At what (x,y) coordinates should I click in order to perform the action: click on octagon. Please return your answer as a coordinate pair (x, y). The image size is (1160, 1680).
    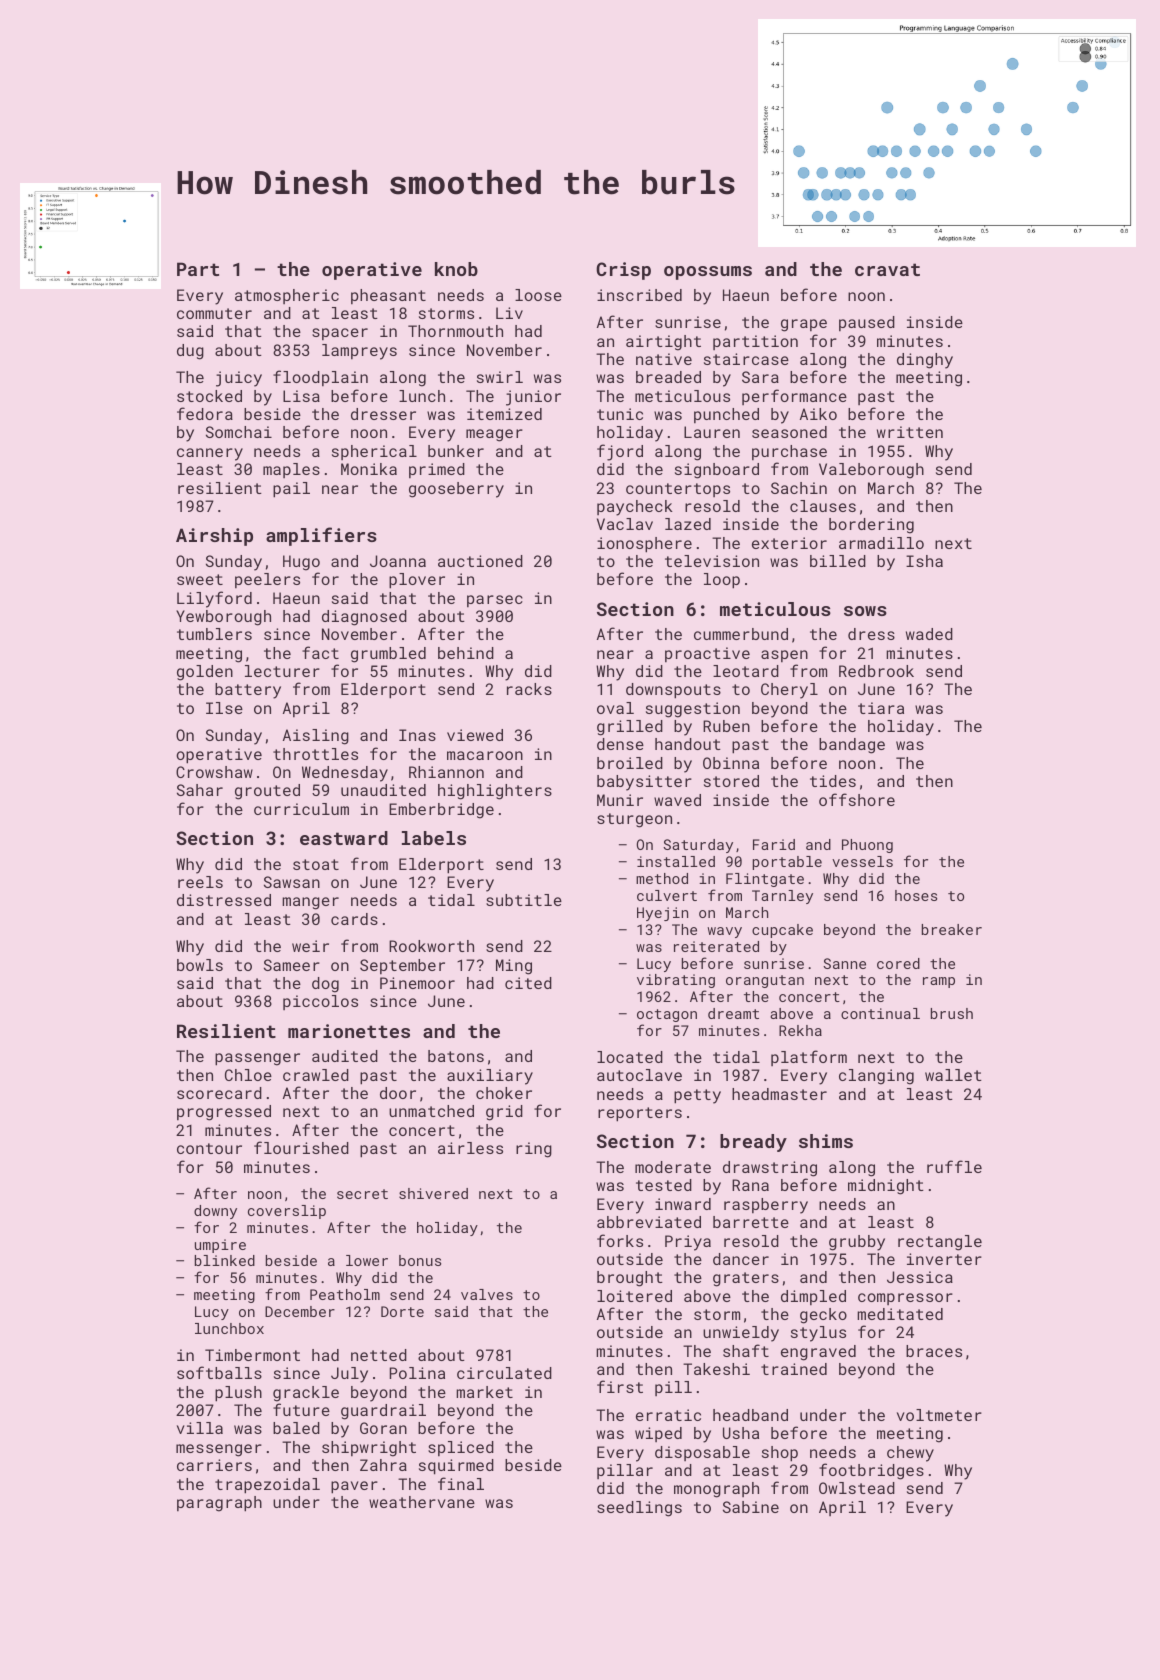
    Looking at the image, I should click on (667, 1015).
